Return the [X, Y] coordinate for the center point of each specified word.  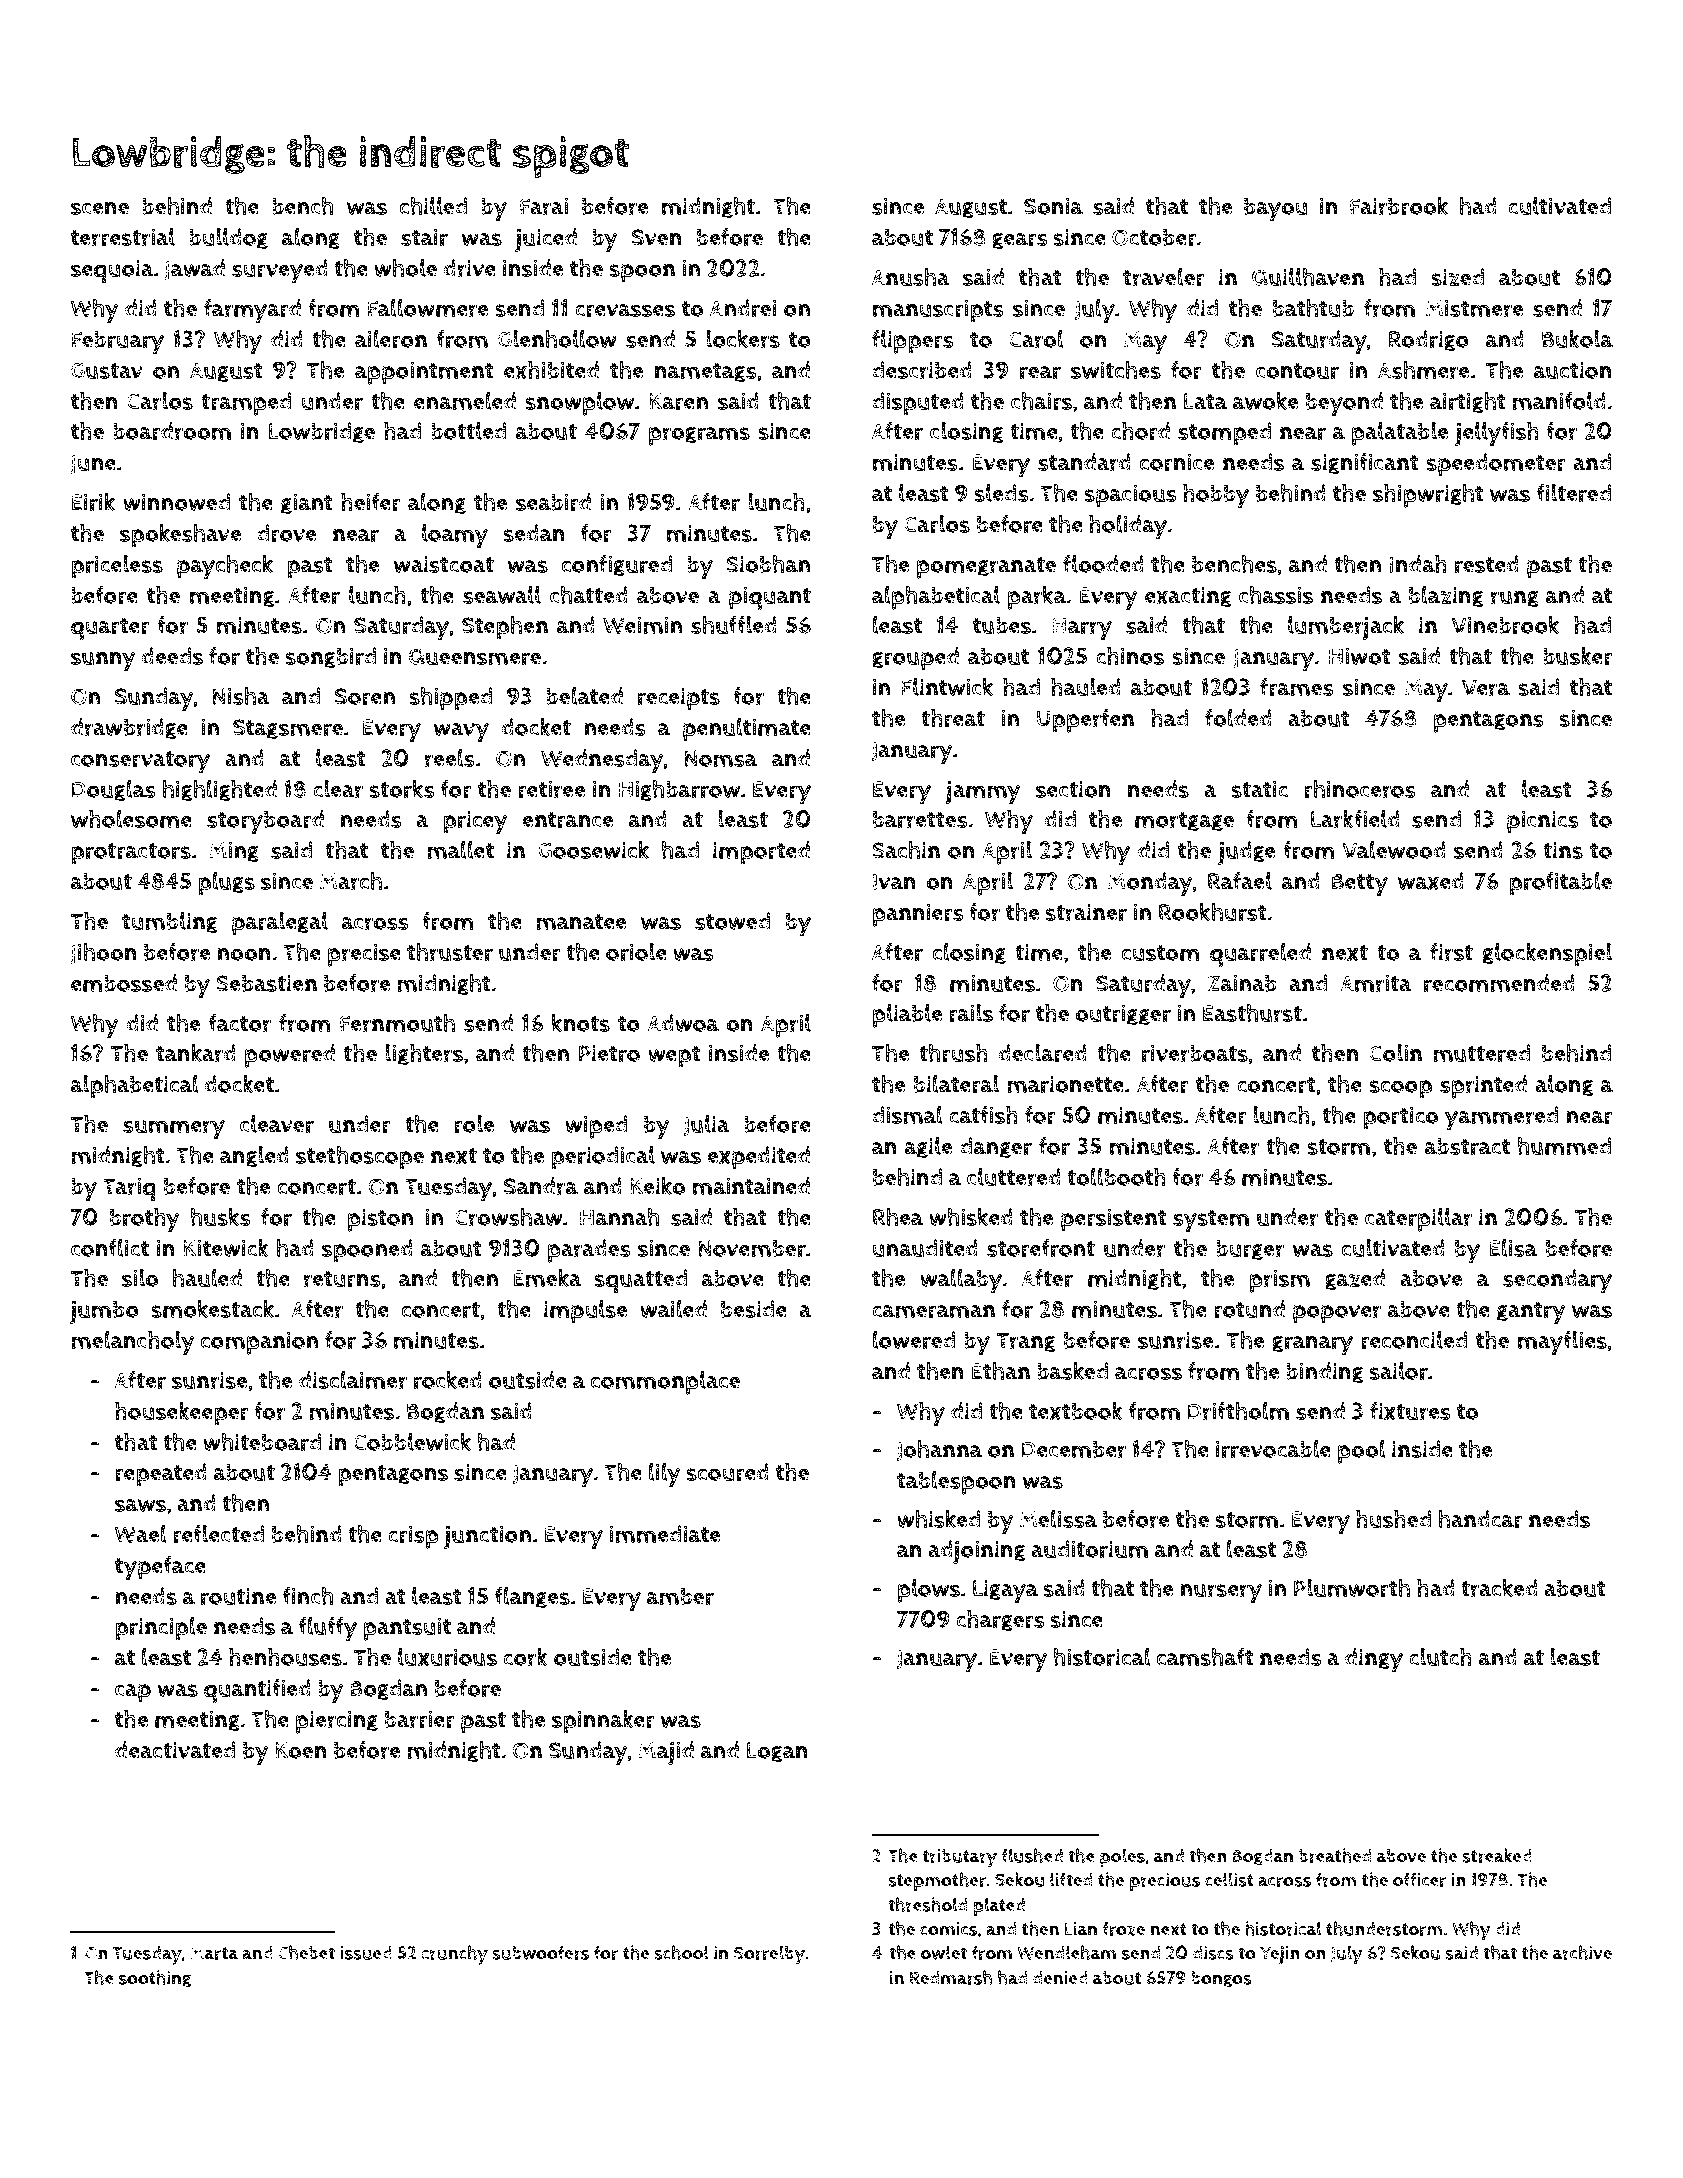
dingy [1374, 1660]
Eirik [93, 502]
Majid [666, 1753]
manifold [1559, 401]
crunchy [454, 1955]
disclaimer [353, 1380]
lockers [743, 338]
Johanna [939, 1450]
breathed [1335, 1855]
